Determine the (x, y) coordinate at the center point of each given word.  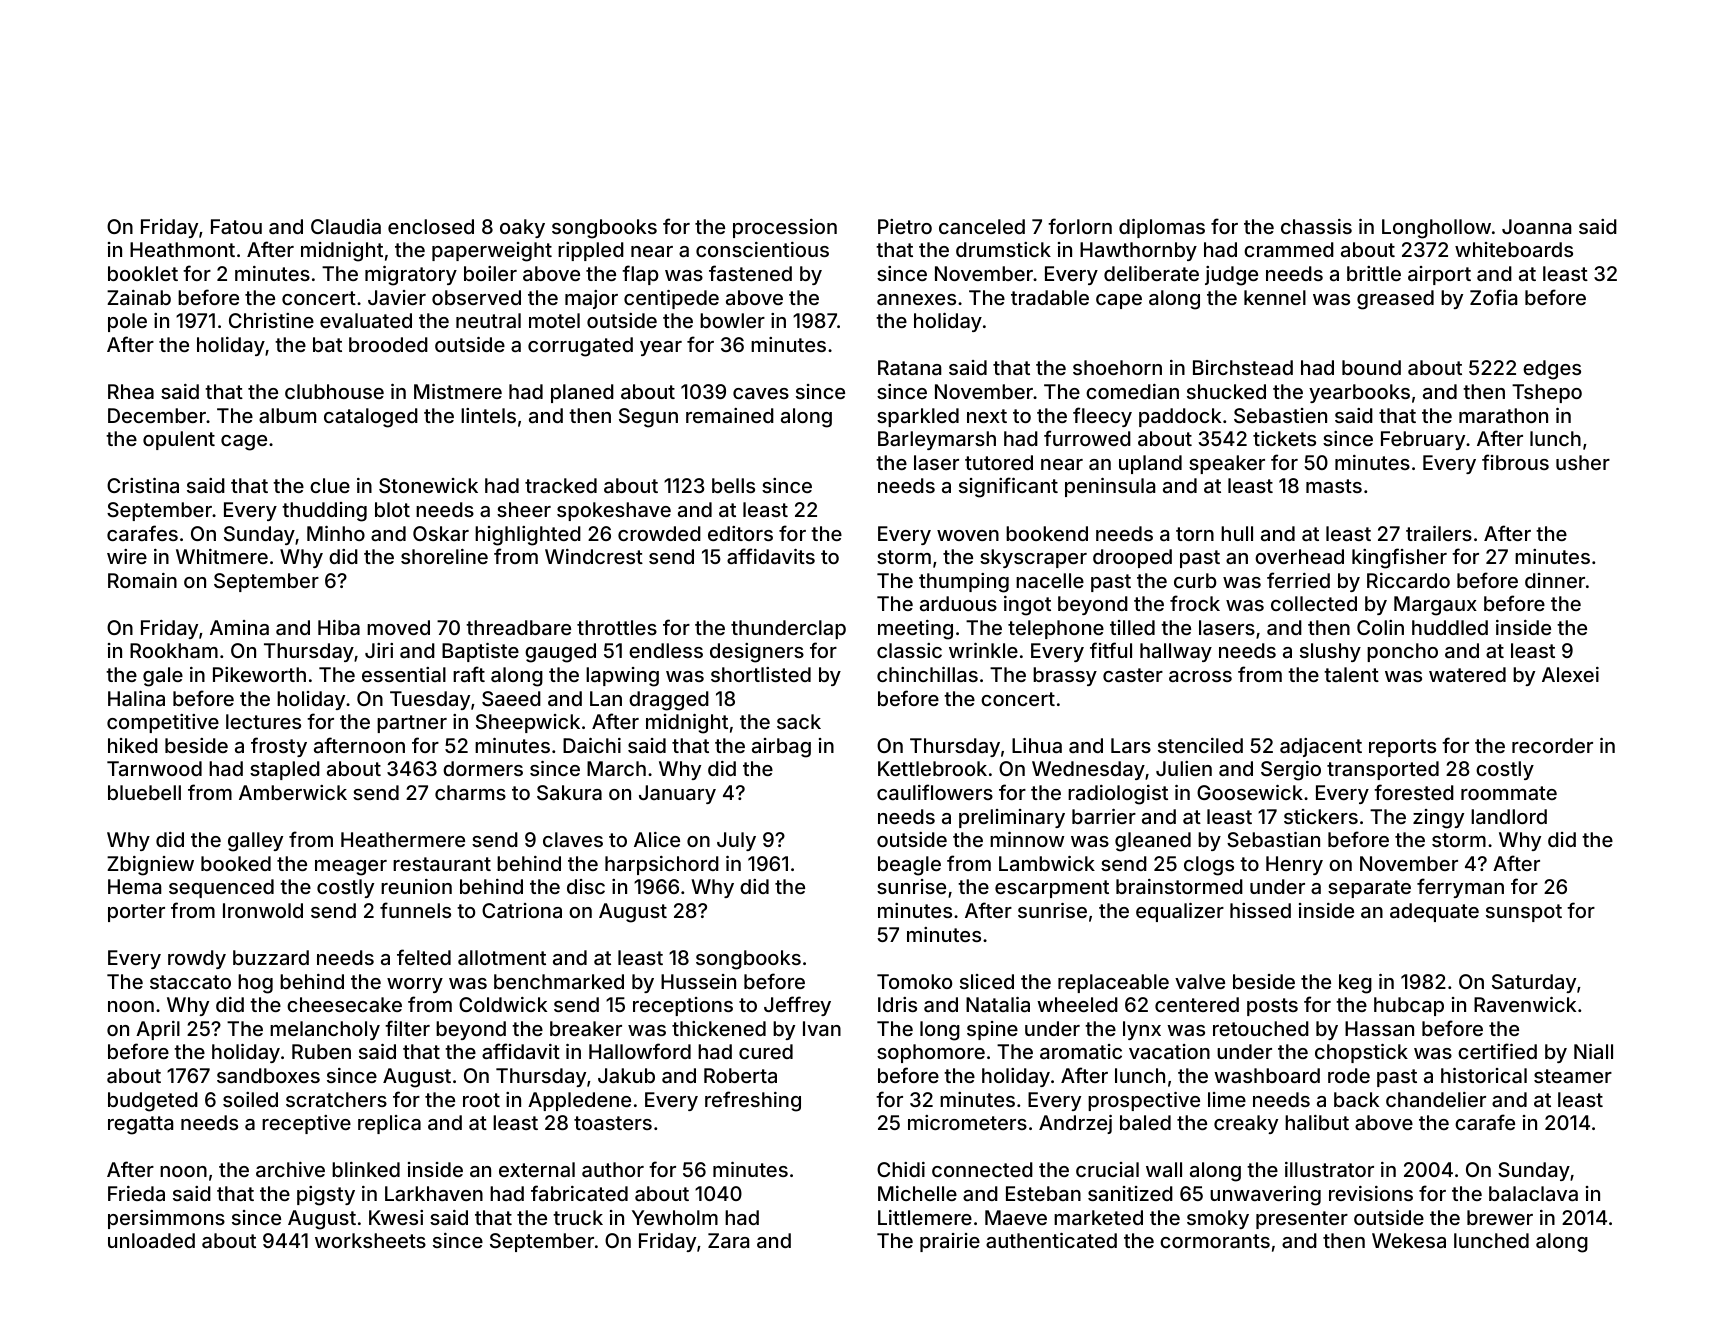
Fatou (236, 226)
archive (290, 1169)
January (677, 794)
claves (573, 839)
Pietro (905, 226)
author (613, 1169)
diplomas (1162, 228)
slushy (1330, 652)
